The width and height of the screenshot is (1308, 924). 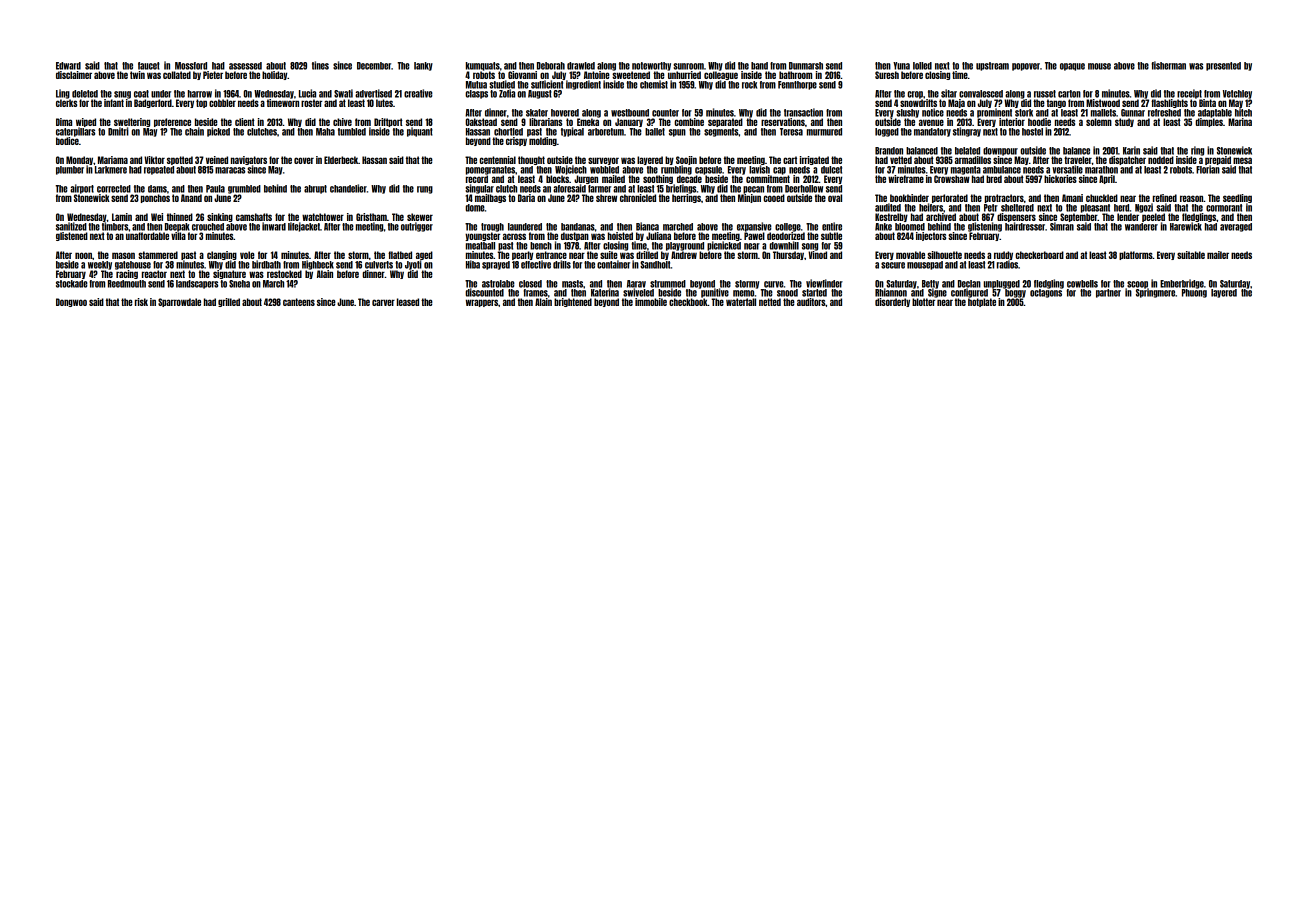 What do you see at coordinates (604, 170) in the screenshot?
I see `wobbled` at bounding box center [604, 170].
